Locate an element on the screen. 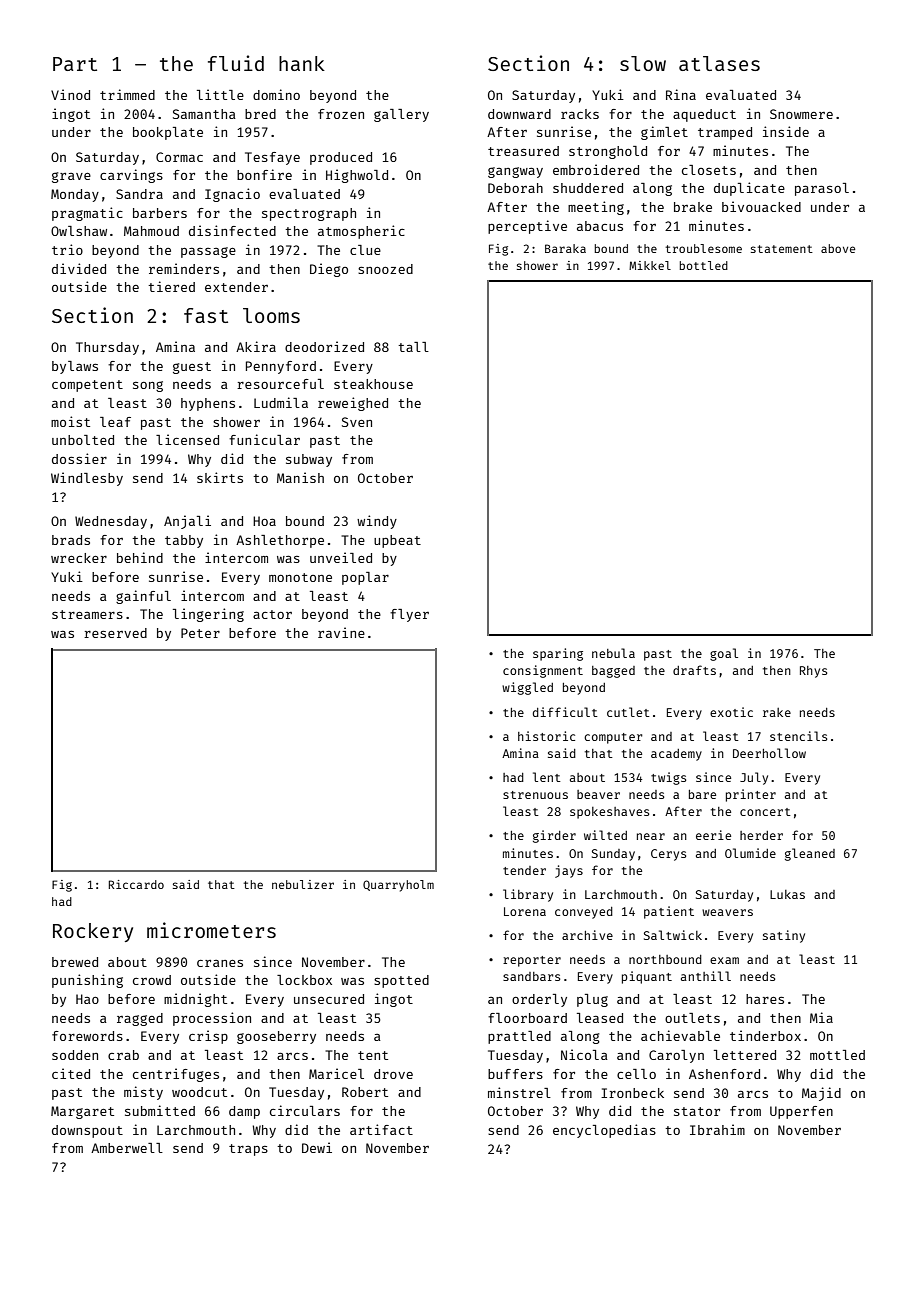  grave is located at coordinates (71, 177).
